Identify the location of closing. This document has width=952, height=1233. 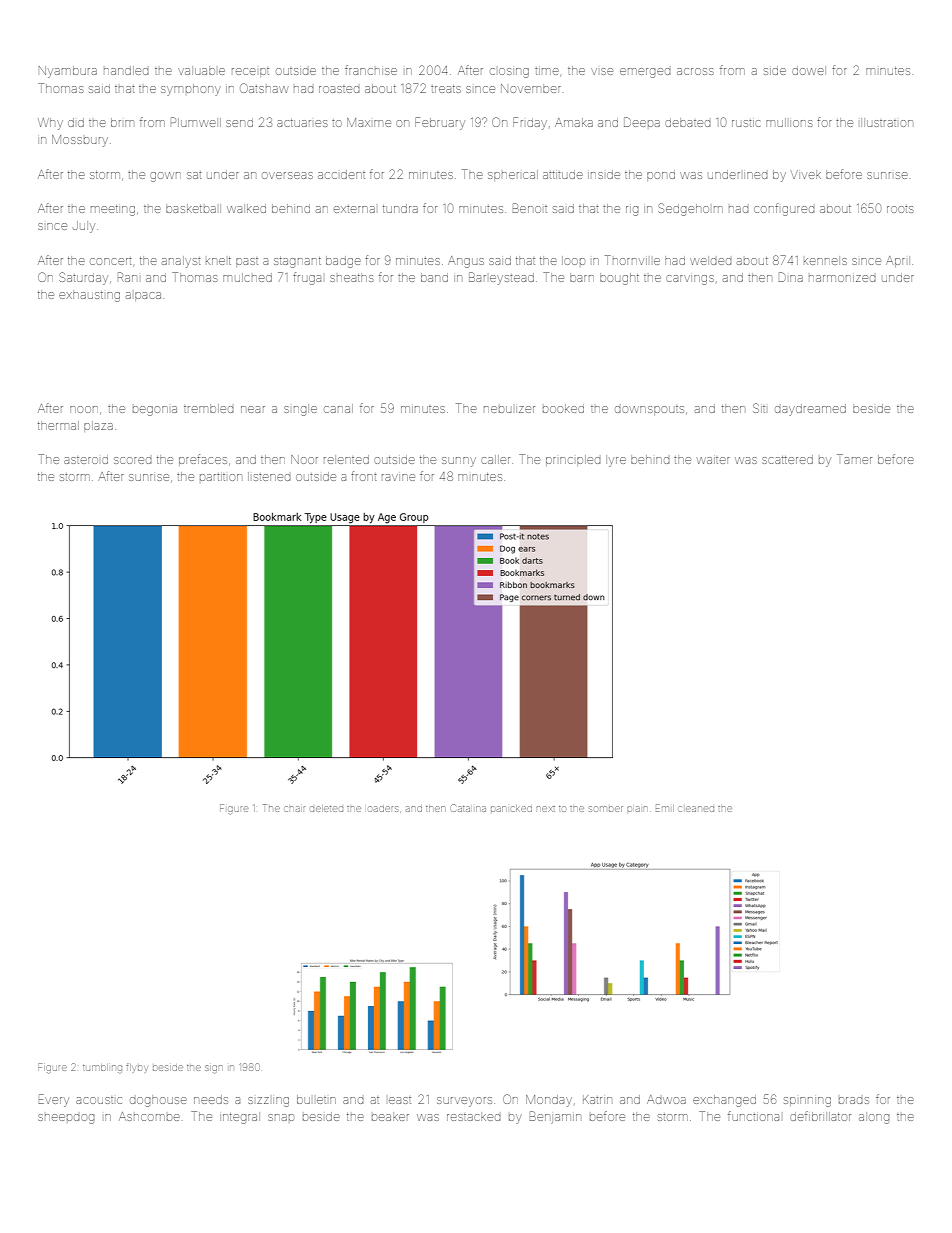
(509, 73).
